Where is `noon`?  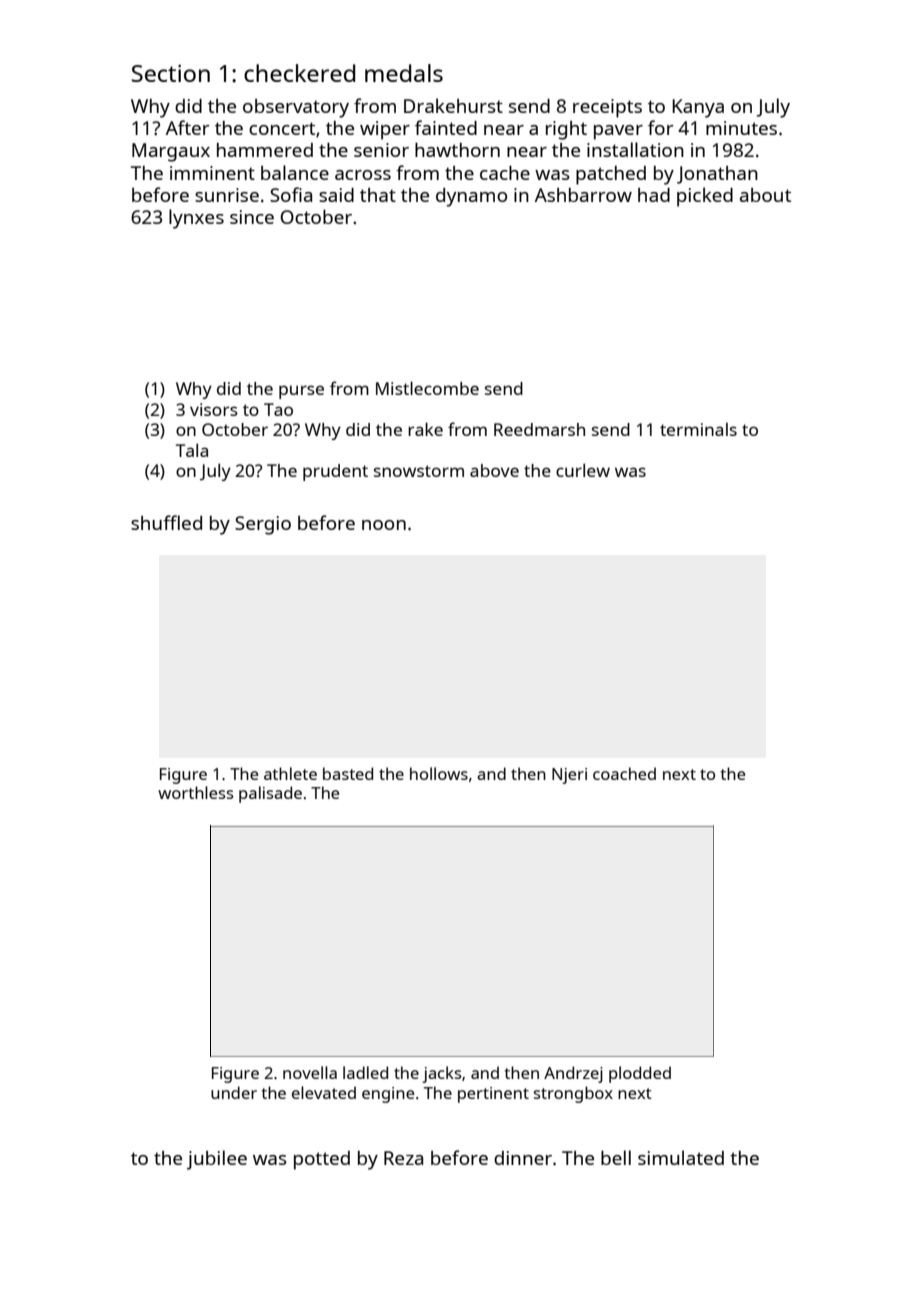
noon is located at coordinates (384, 525).
